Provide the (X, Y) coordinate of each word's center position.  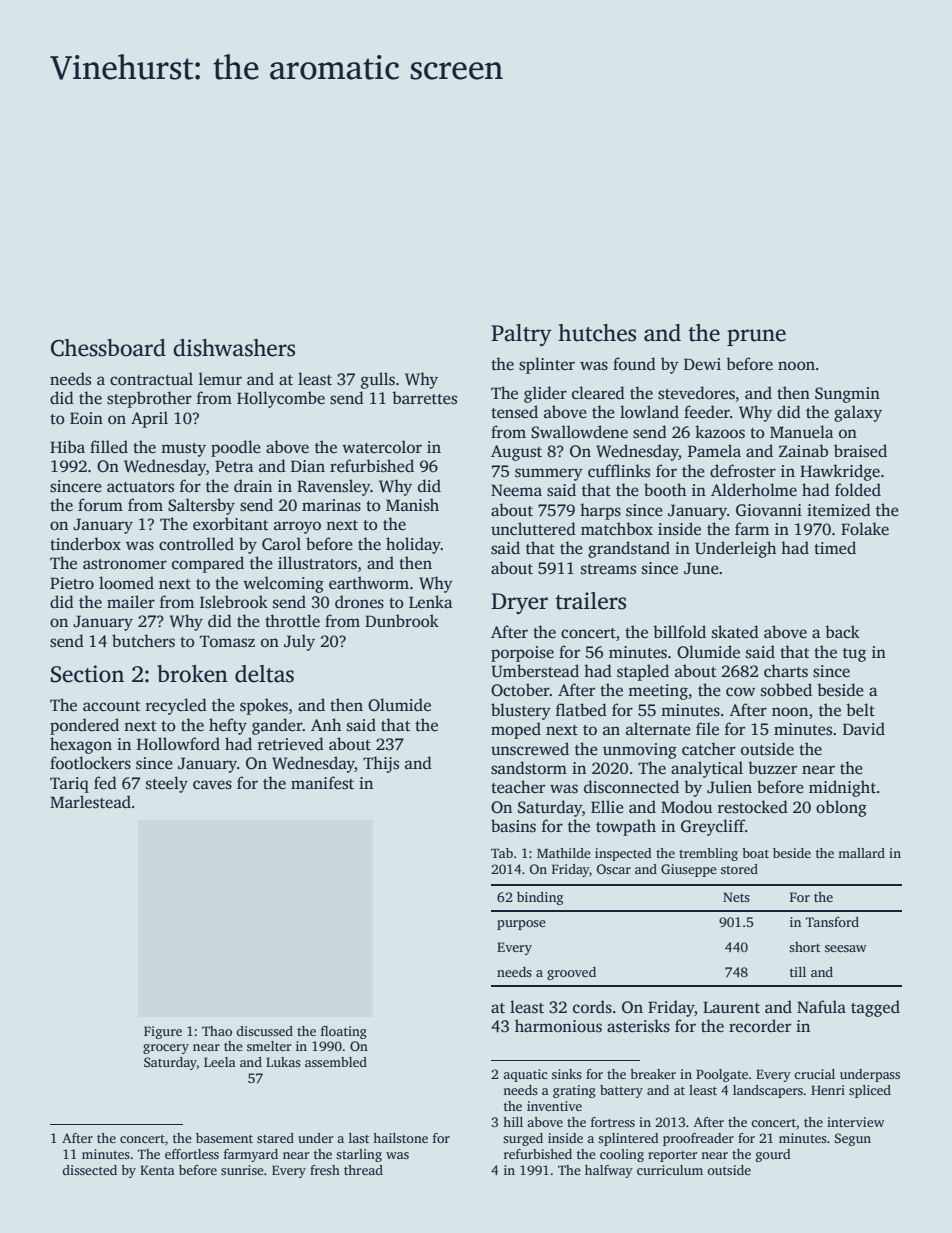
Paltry (521, 335)
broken (192, 674)
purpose (521, 925)
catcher (709, 749)
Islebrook (234, 602)
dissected (89, 1170)
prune (756, 337)
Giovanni (769, 510)
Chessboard (108, 348)
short (804, 947)
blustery (521, 711)
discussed (264, 1031)
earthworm (369, 582)
